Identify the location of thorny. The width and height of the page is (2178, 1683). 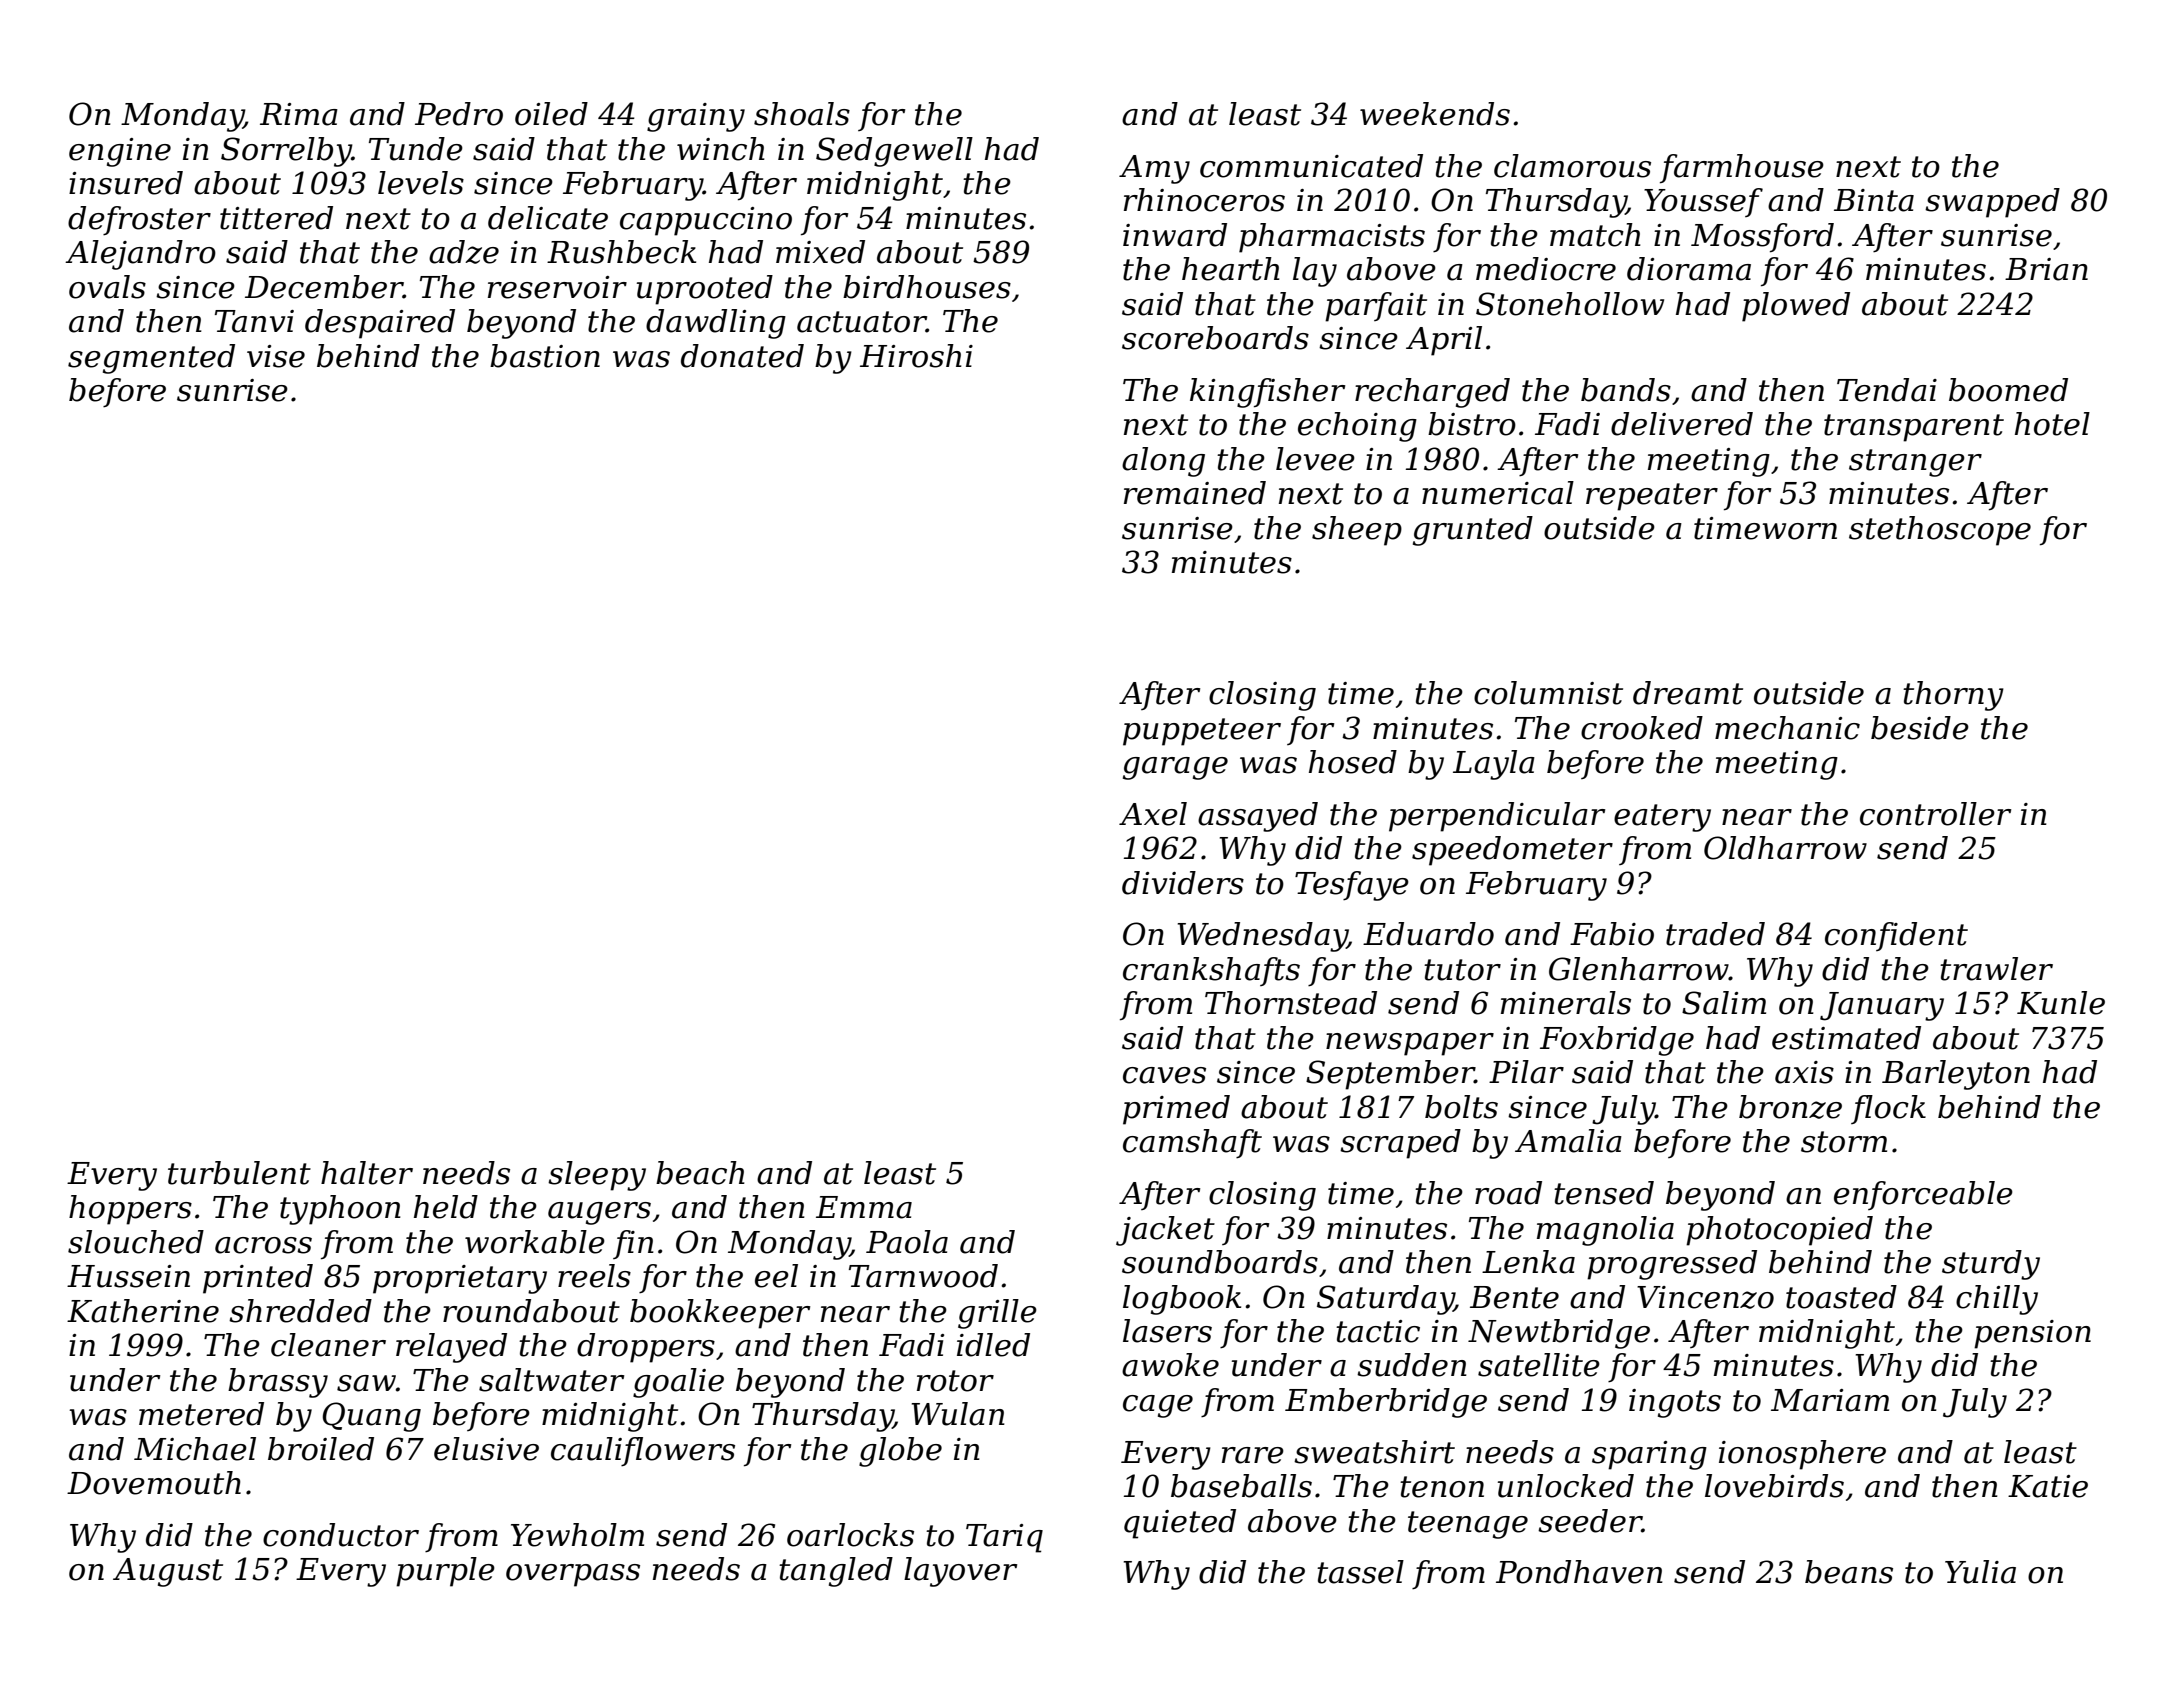
(1953, 696).
